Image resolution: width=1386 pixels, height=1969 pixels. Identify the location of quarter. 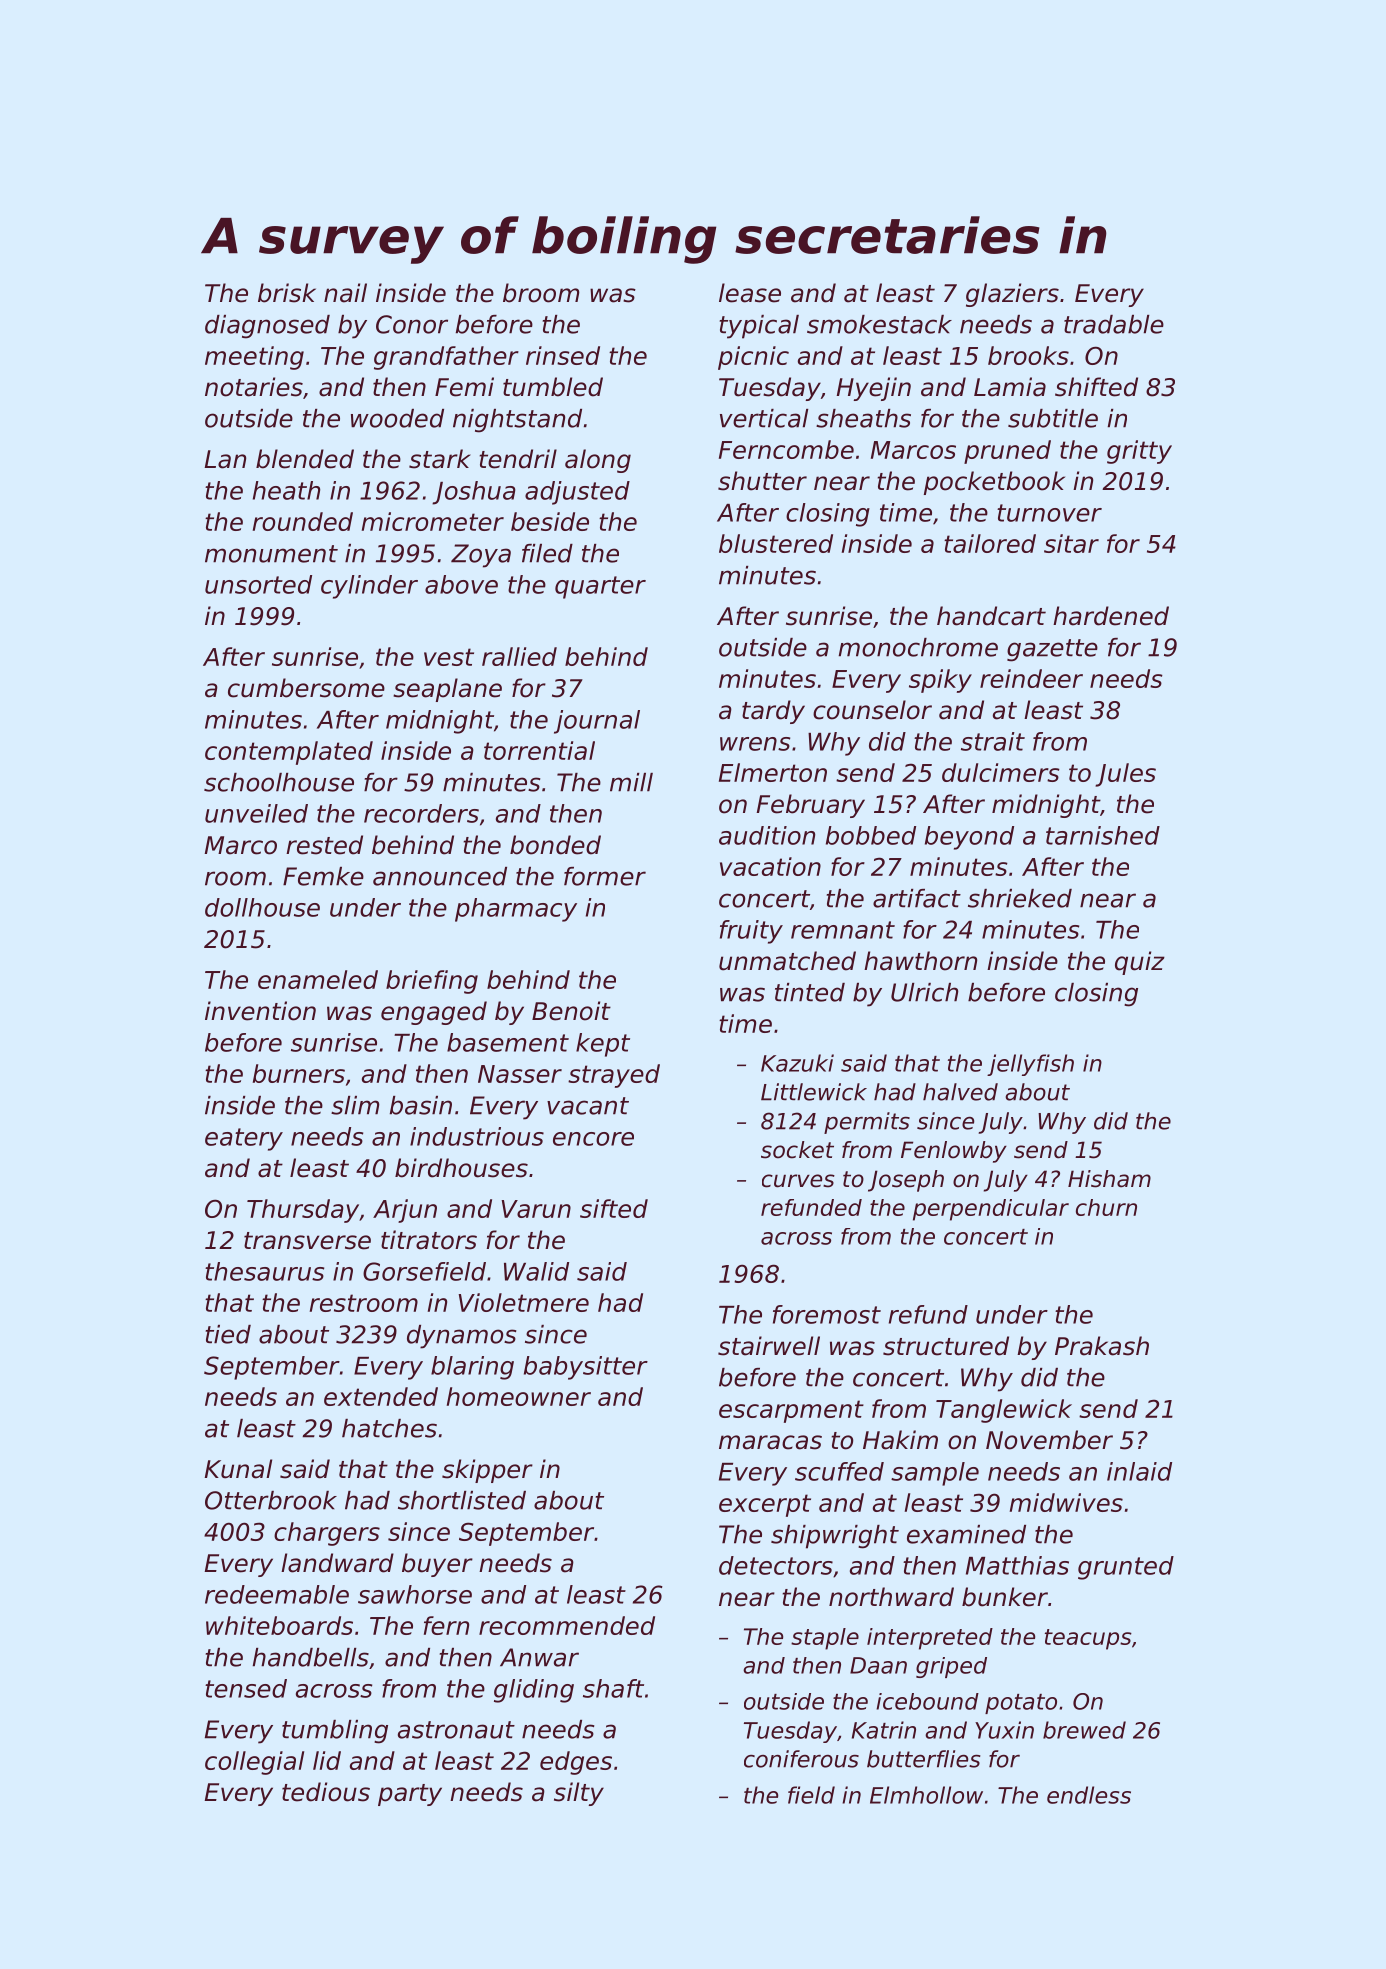
(600, 587).
